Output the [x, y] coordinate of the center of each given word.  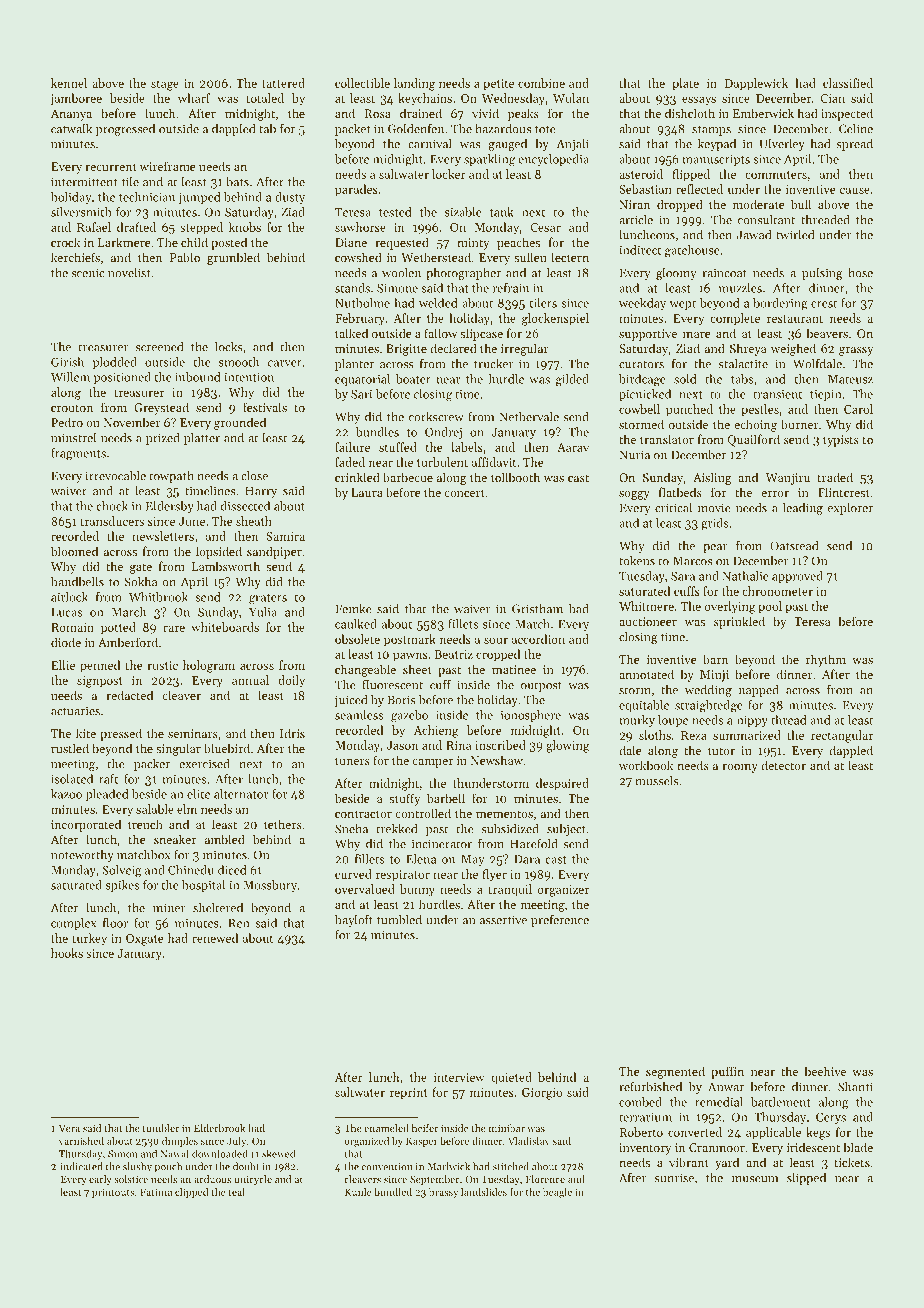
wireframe [168, 166]
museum [755, 1179]
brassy [443, 1193]
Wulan [571, 98]
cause [855, 190]
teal [237, 1192]
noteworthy [82, 856]
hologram [209, 666]
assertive [503, 920]
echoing [755, 425]
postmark [410, 640]
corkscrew [436, 417]
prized [163, 439]
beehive [825, 1071]
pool [770, 607]
